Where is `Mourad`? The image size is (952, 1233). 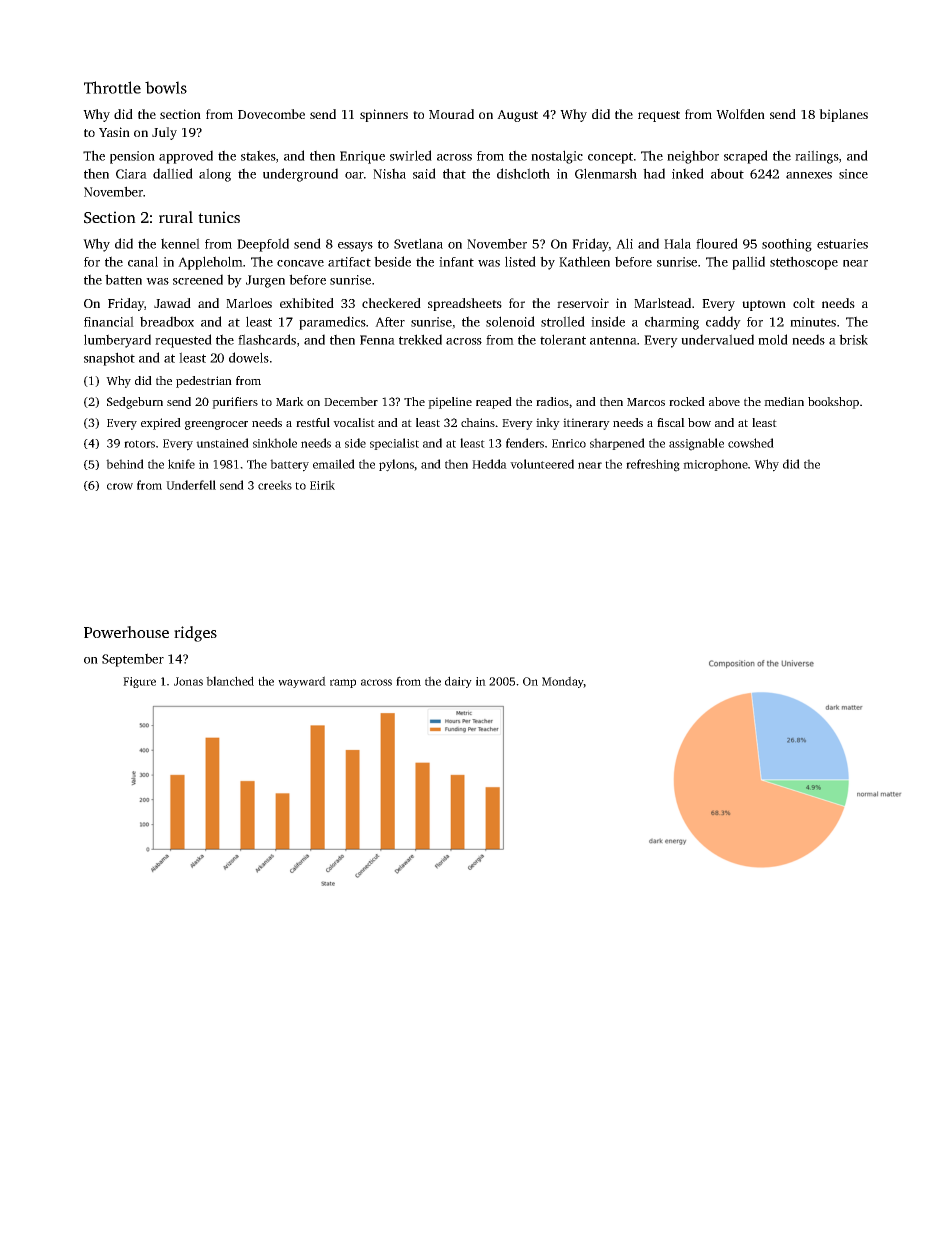 Mourad is located at coordinates (451, 114).
